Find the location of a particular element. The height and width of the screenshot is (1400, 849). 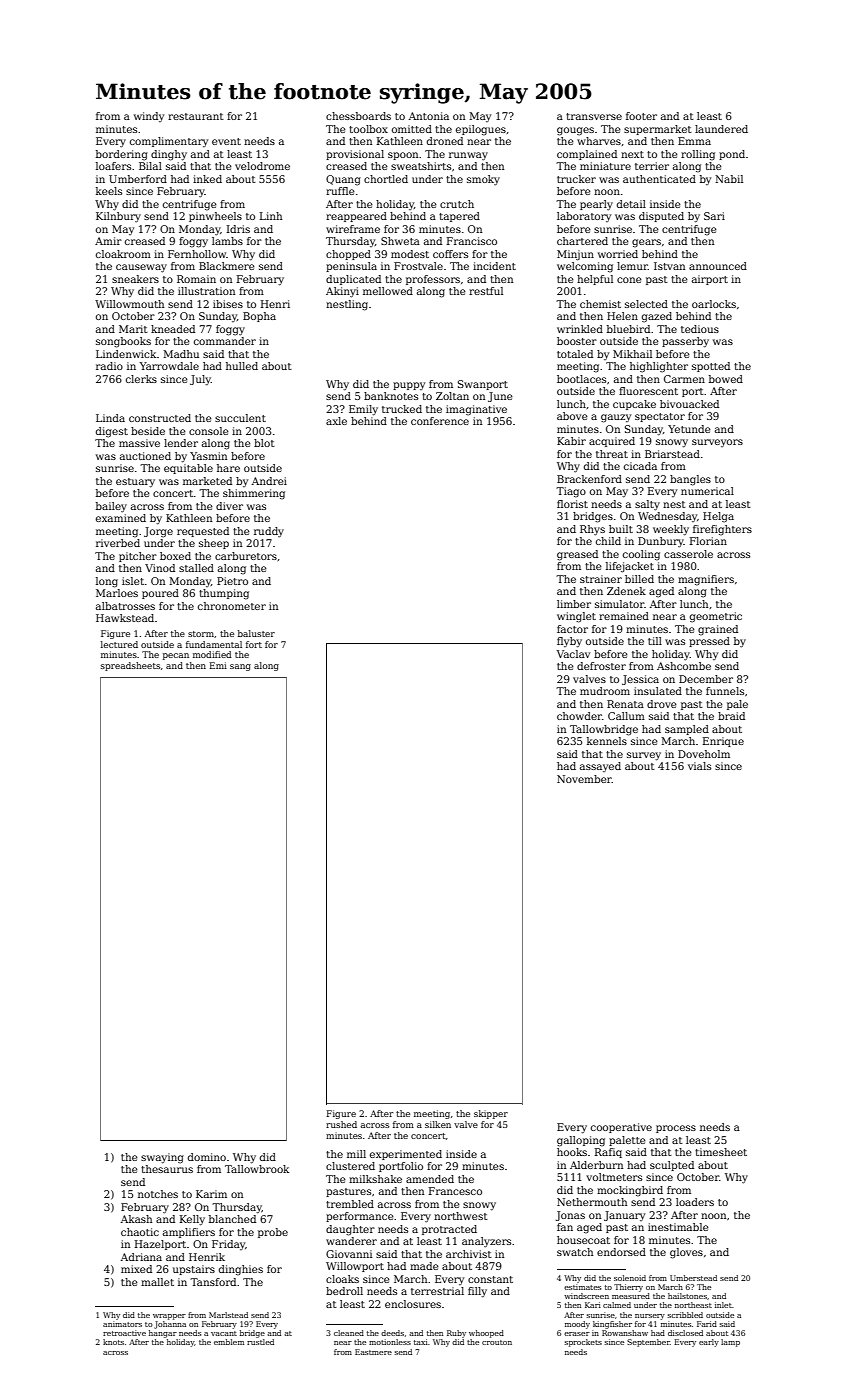

spreadsheets is located at coordinates (130, 666).
